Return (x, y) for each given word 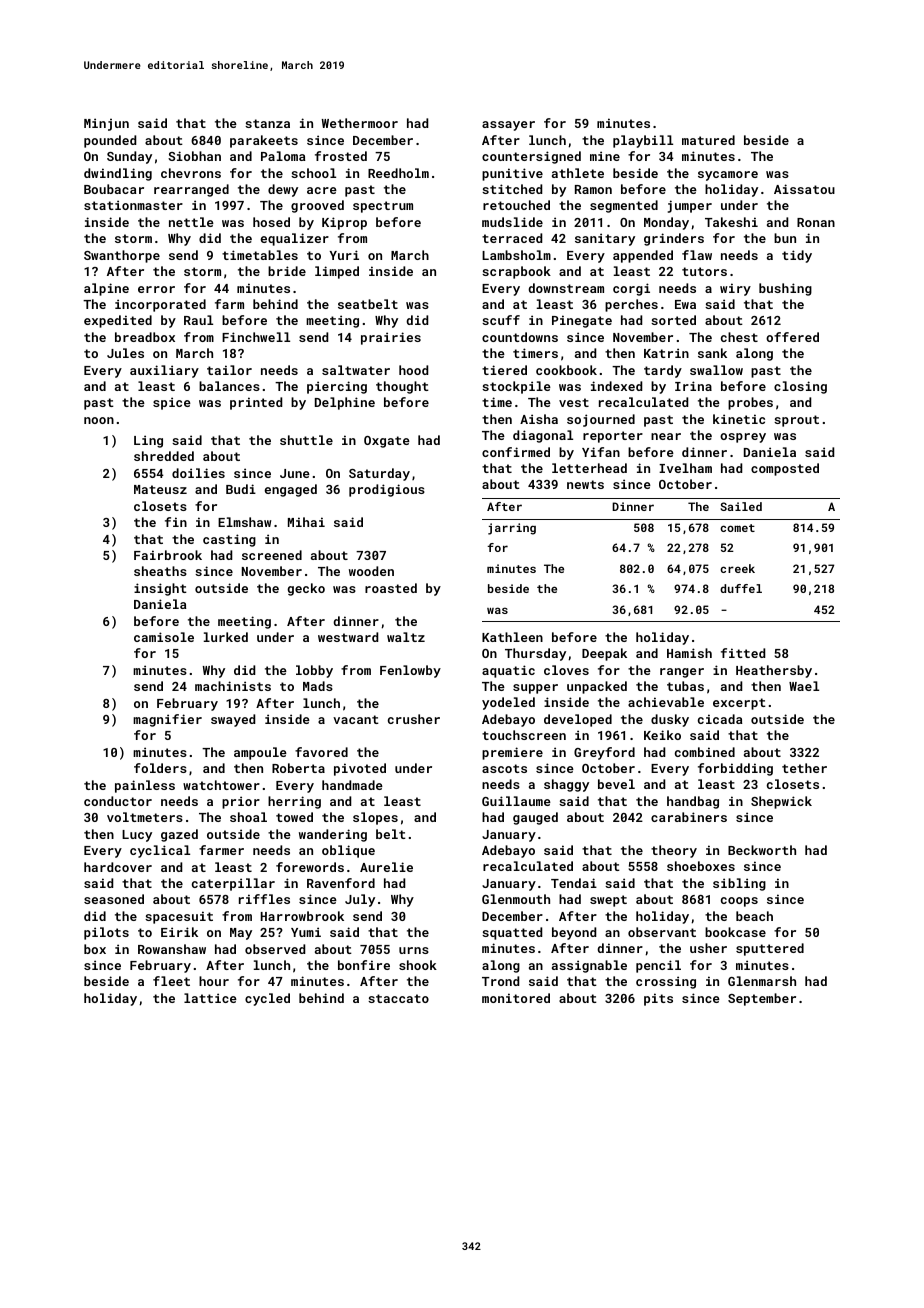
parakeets (264, 141)
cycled (267, 999)
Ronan (816, 222)
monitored (516, 998)
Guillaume (516, 801)
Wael (804, 686)
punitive (512, 174)
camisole (164, 637)
